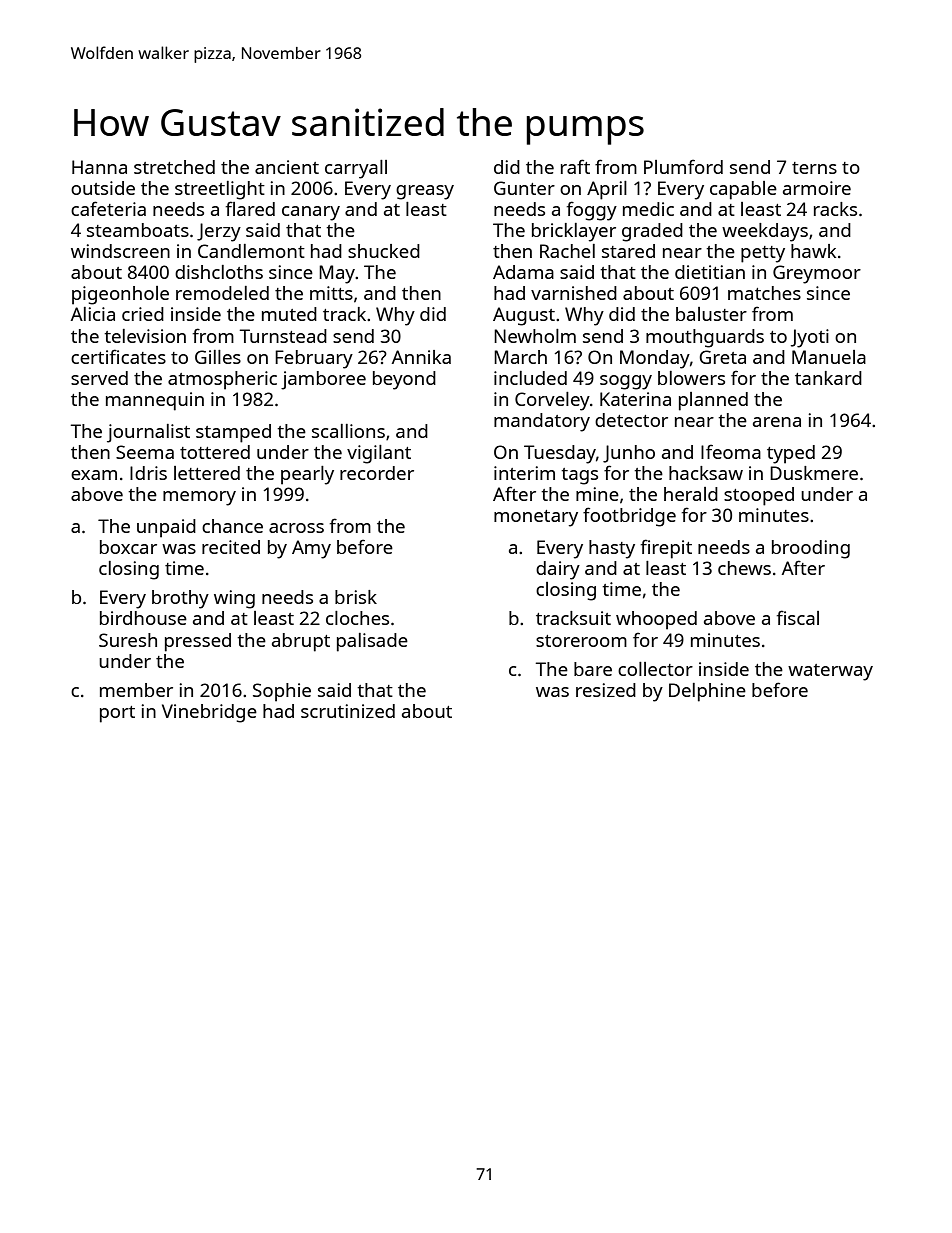  What do you see at coordinates (683, 166) in the screenshot?
I see `Plumford` at bounding box center [683, 166].
